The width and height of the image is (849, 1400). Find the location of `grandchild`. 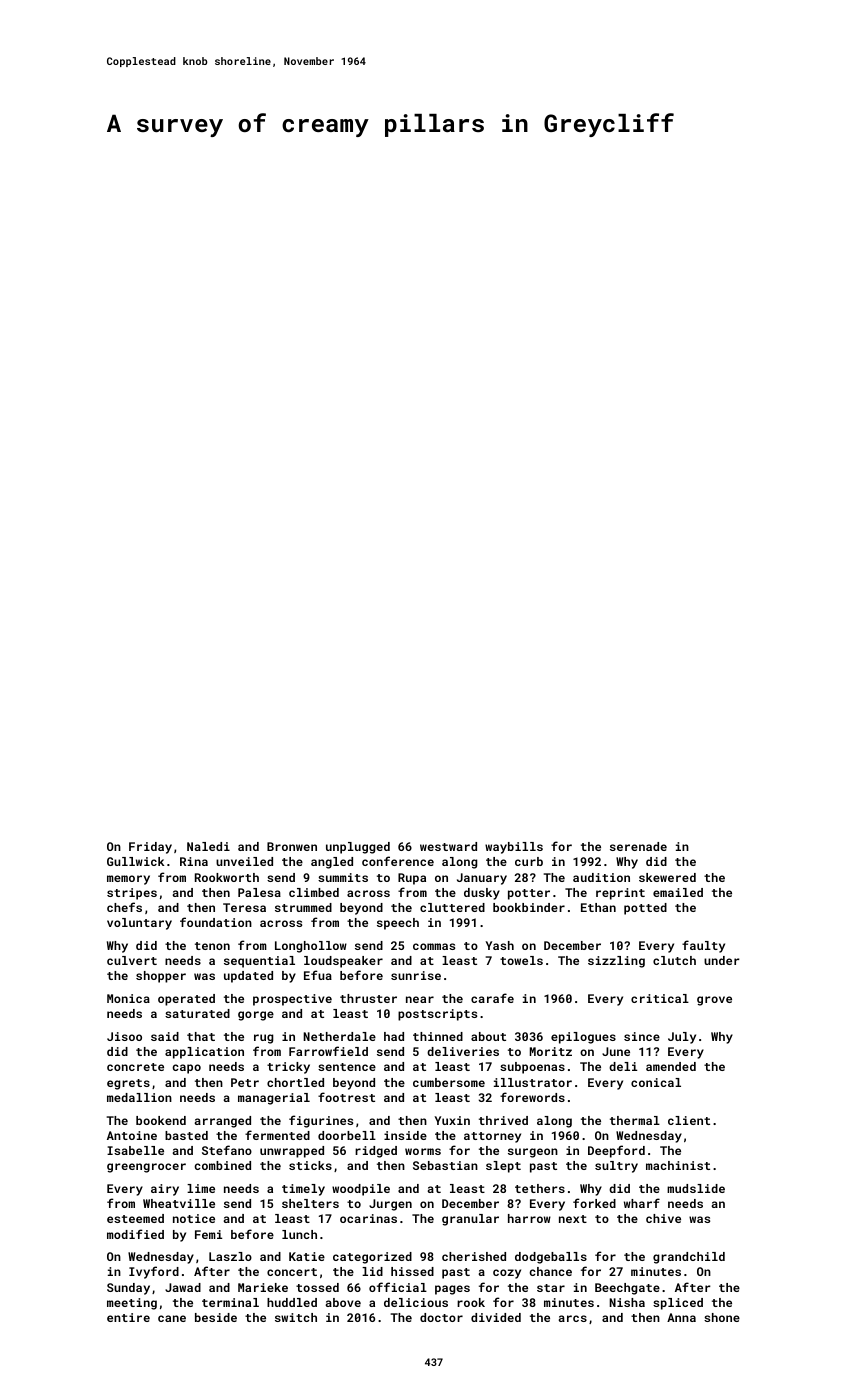

grandchild is located at coordinates (689, 1258).
